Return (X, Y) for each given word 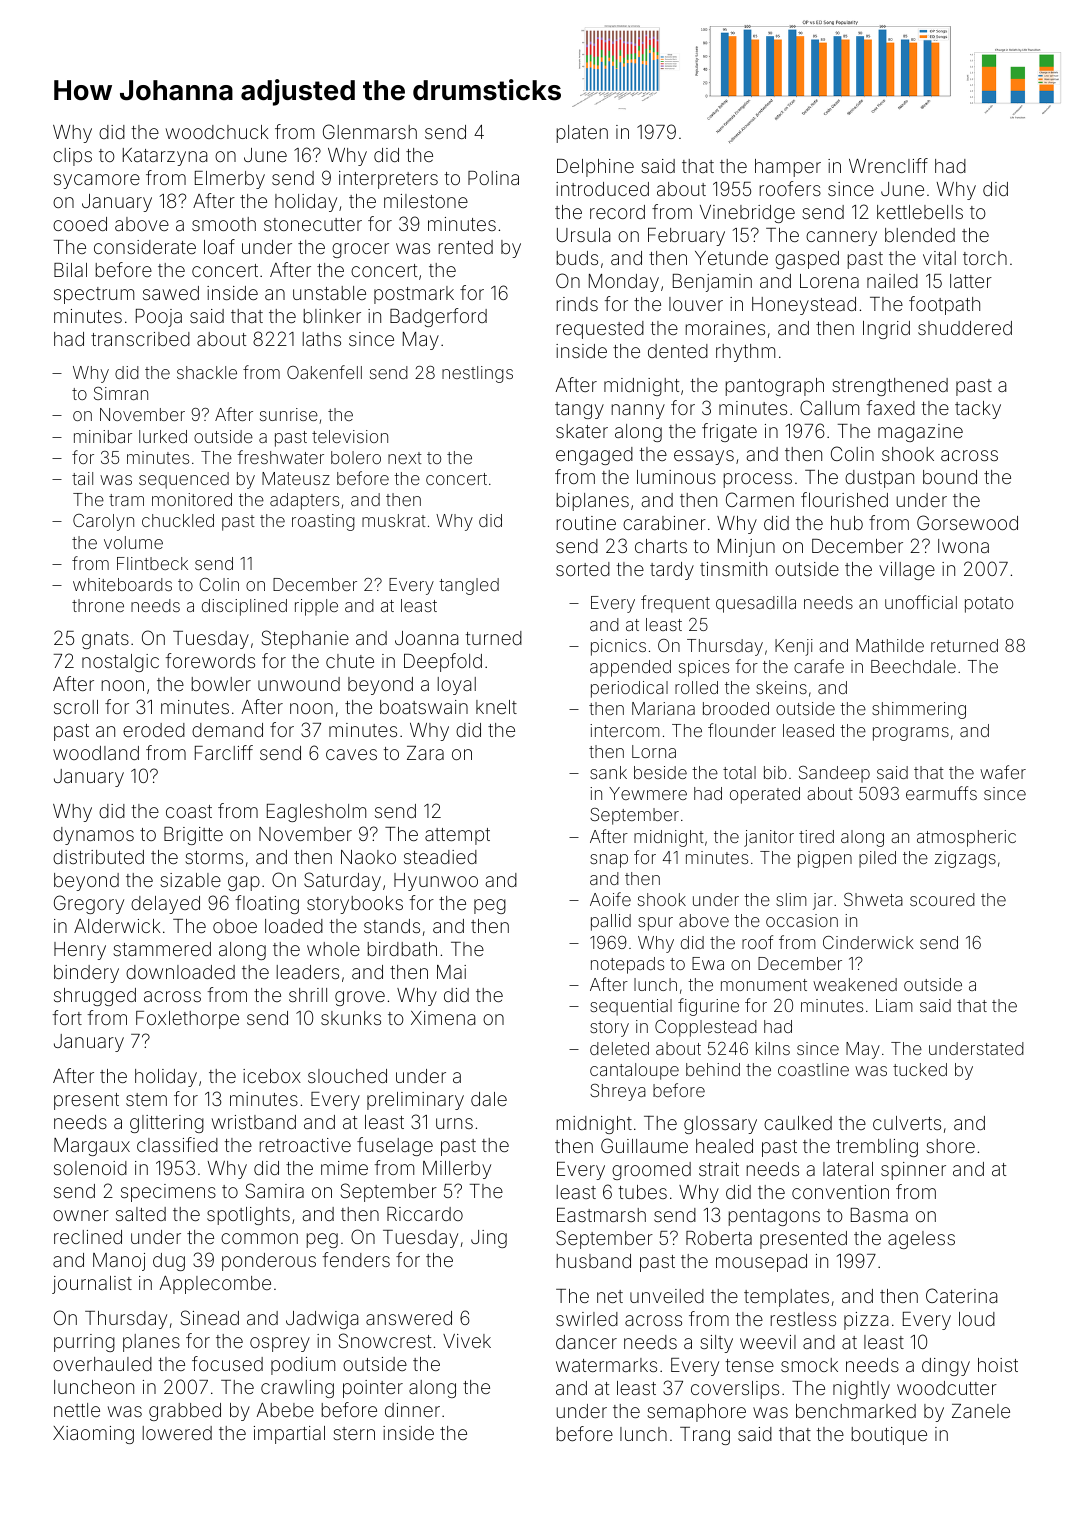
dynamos (93, 836)
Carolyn (103, 522)
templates (786, 1298)
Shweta (873, 899)
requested (600, 330)
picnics (618, 647)
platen (582, 134)
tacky (978, 410)
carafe (819, 666)
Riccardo (425, 1214)
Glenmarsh (370, 131)
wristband (254, 1122)
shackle (207, 372)
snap (609, 861)
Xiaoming (93, 1435)
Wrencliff (888, 165)
